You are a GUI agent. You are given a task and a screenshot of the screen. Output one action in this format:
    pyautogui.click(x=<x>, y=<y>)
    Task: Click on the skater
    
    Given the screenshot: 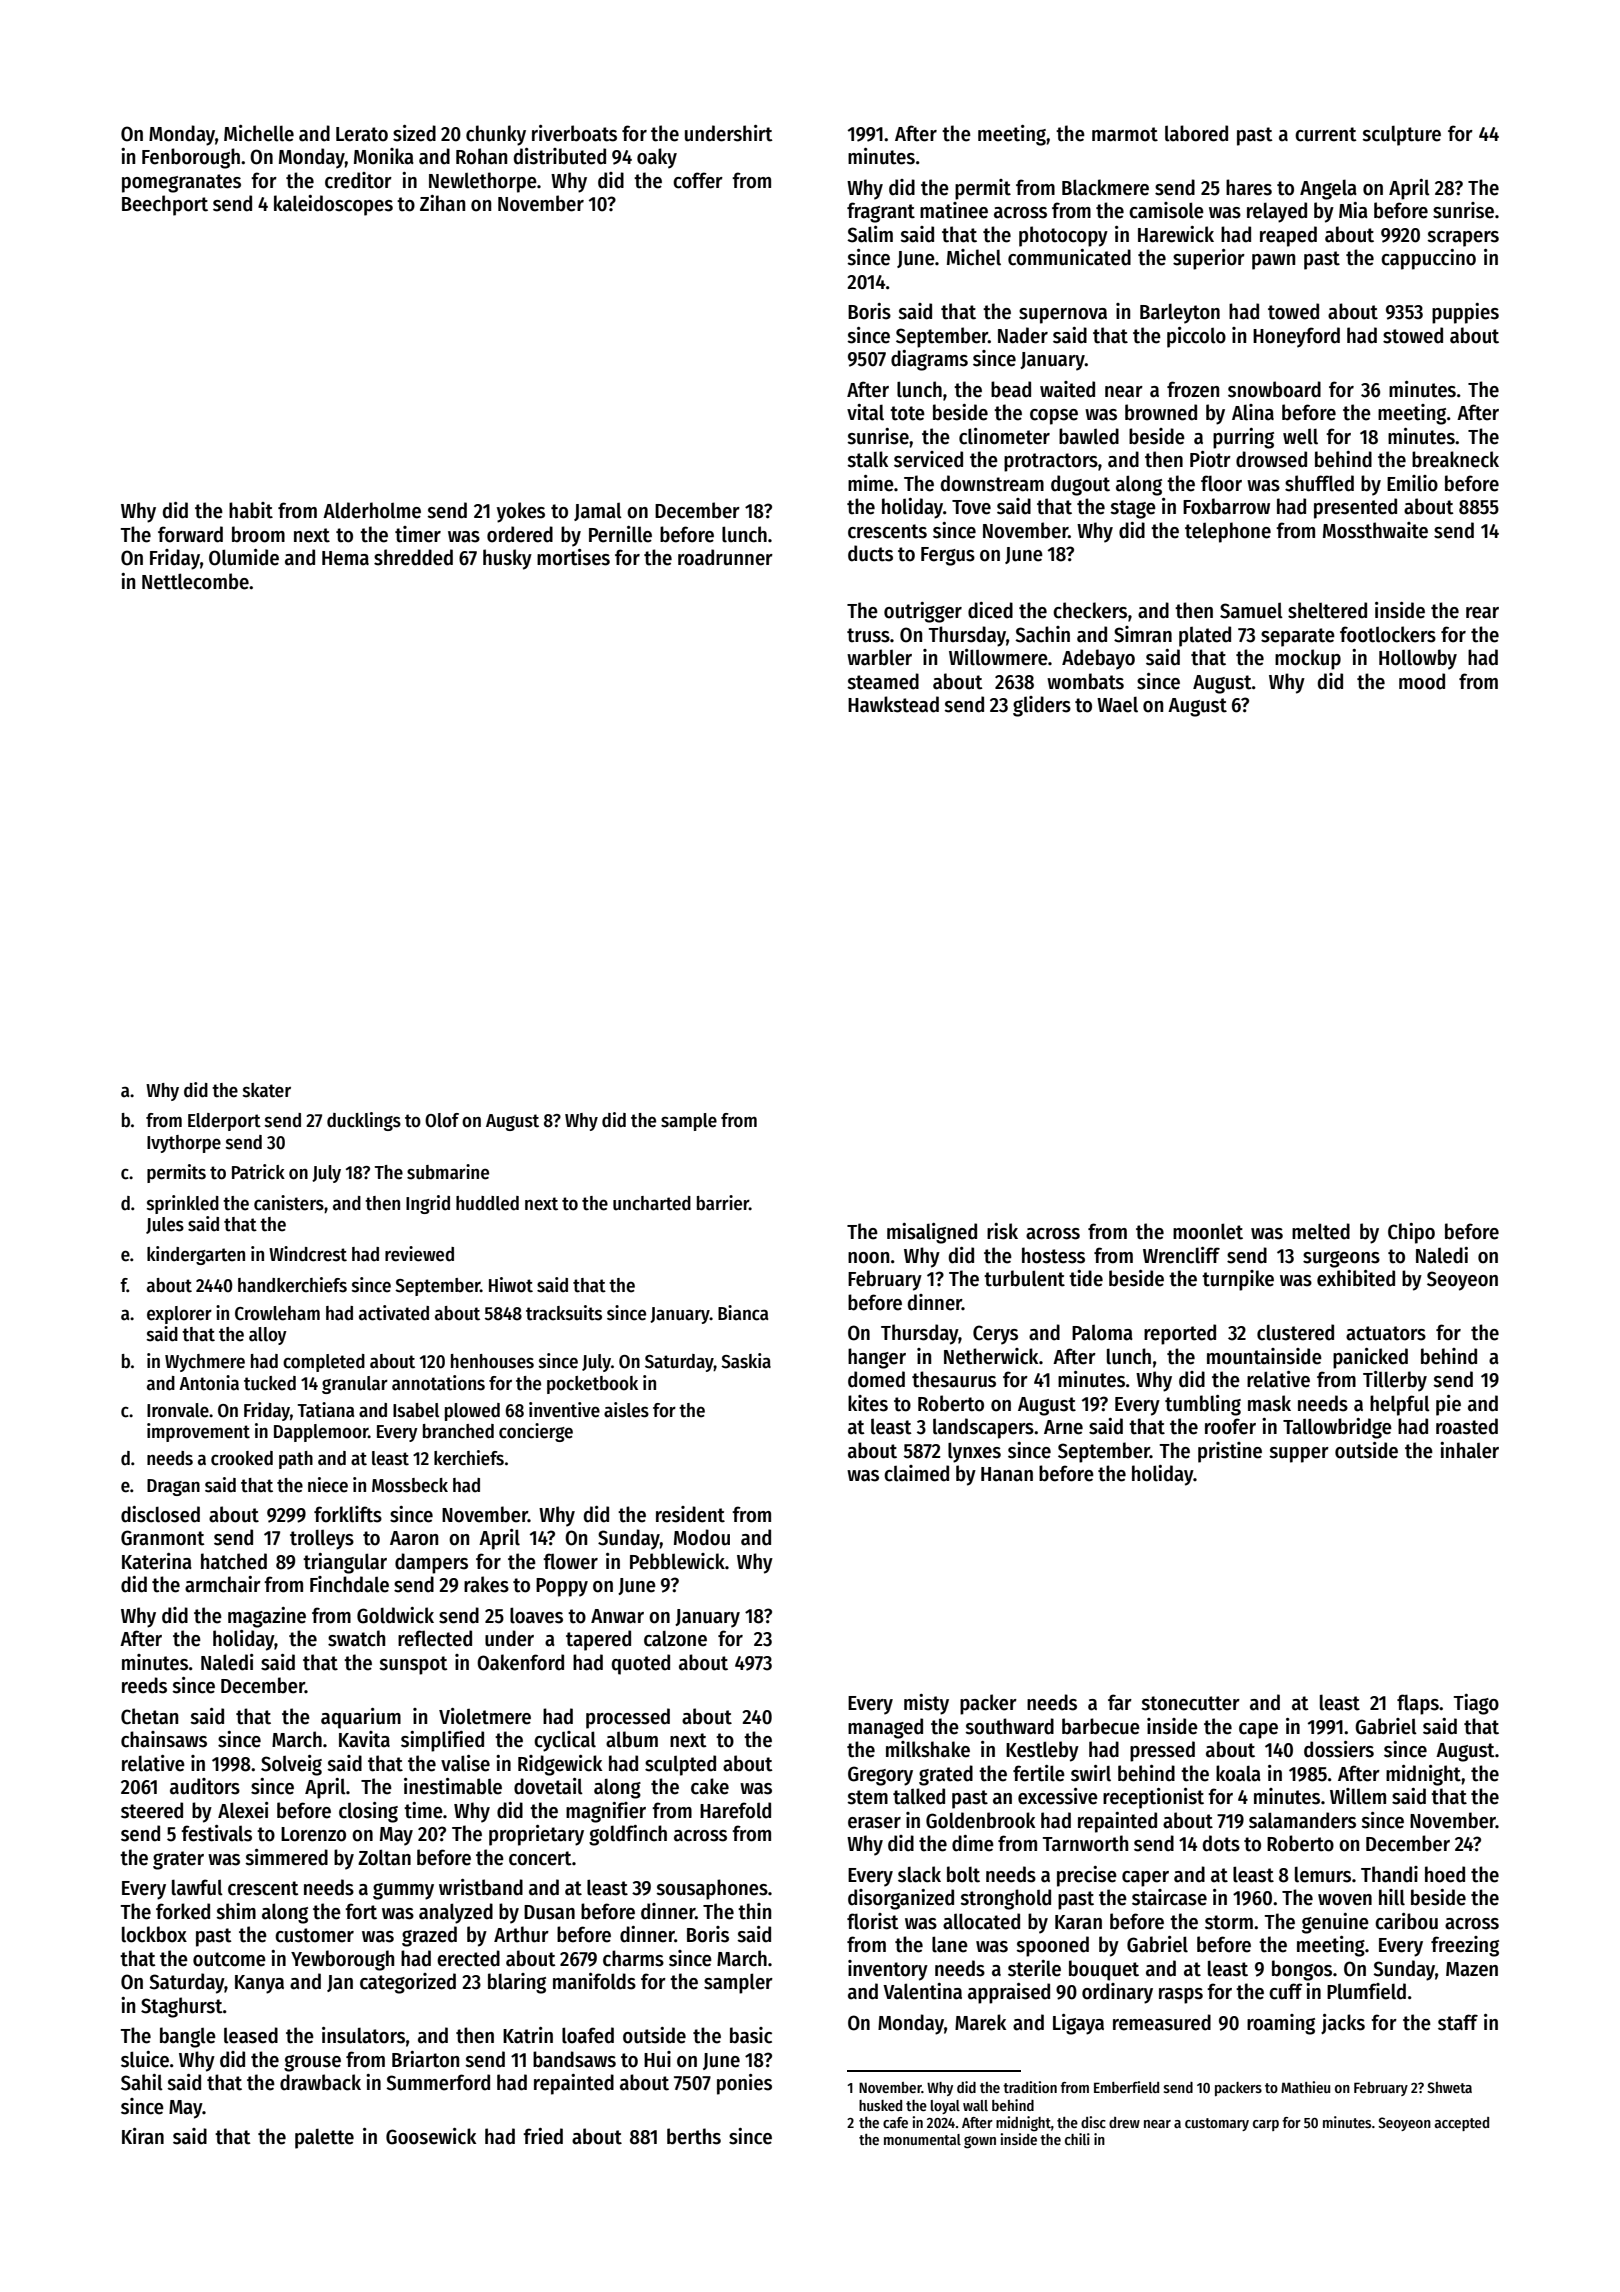 What is the action you would take?
    pyautogui.click(x=267, y=1090)
